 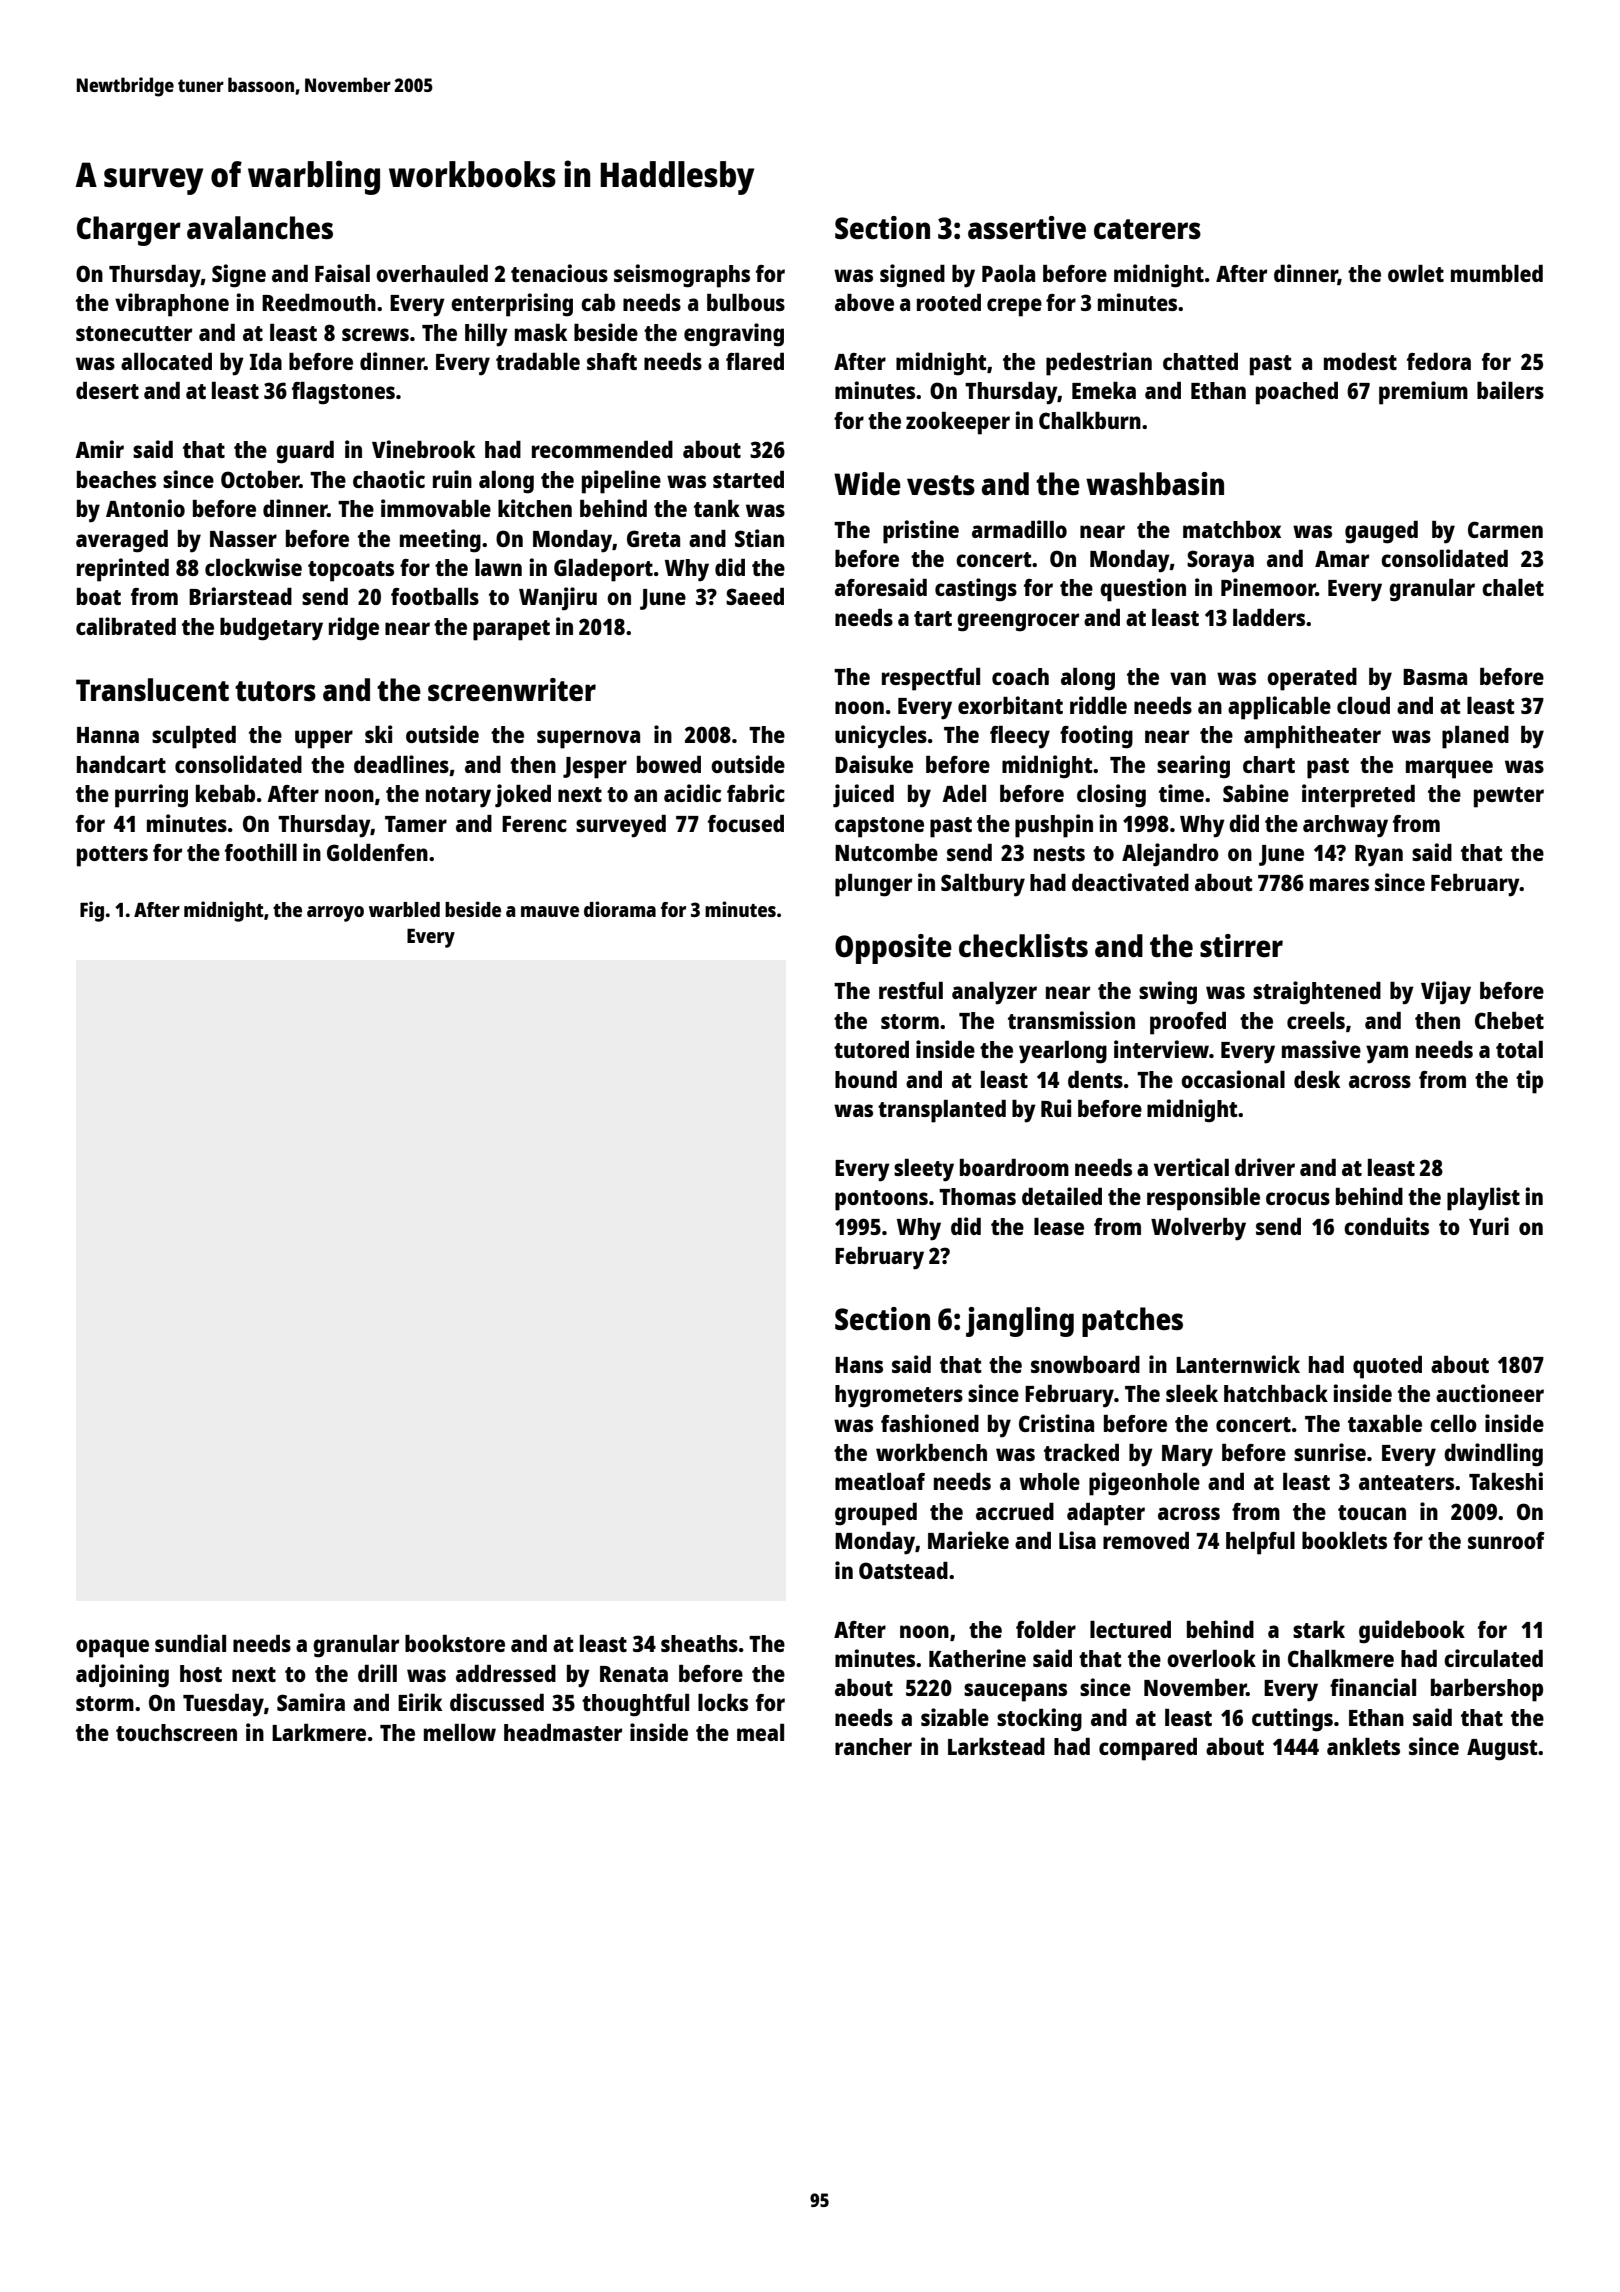 I want to click on Reedmouth, so click(x=319, y=302).
